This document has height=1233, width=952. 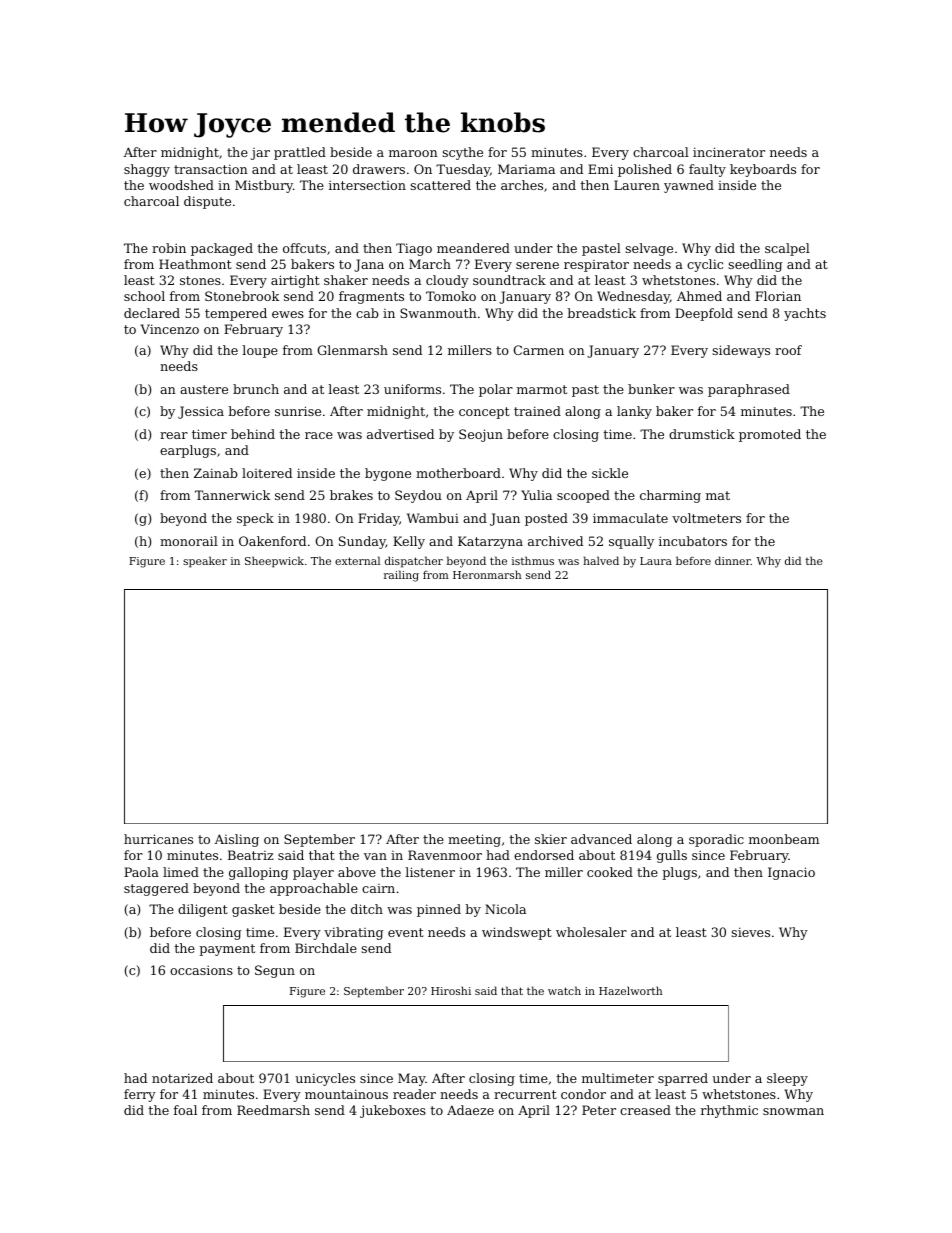 I want to click on sporadic, so click(x=716, y=840).
